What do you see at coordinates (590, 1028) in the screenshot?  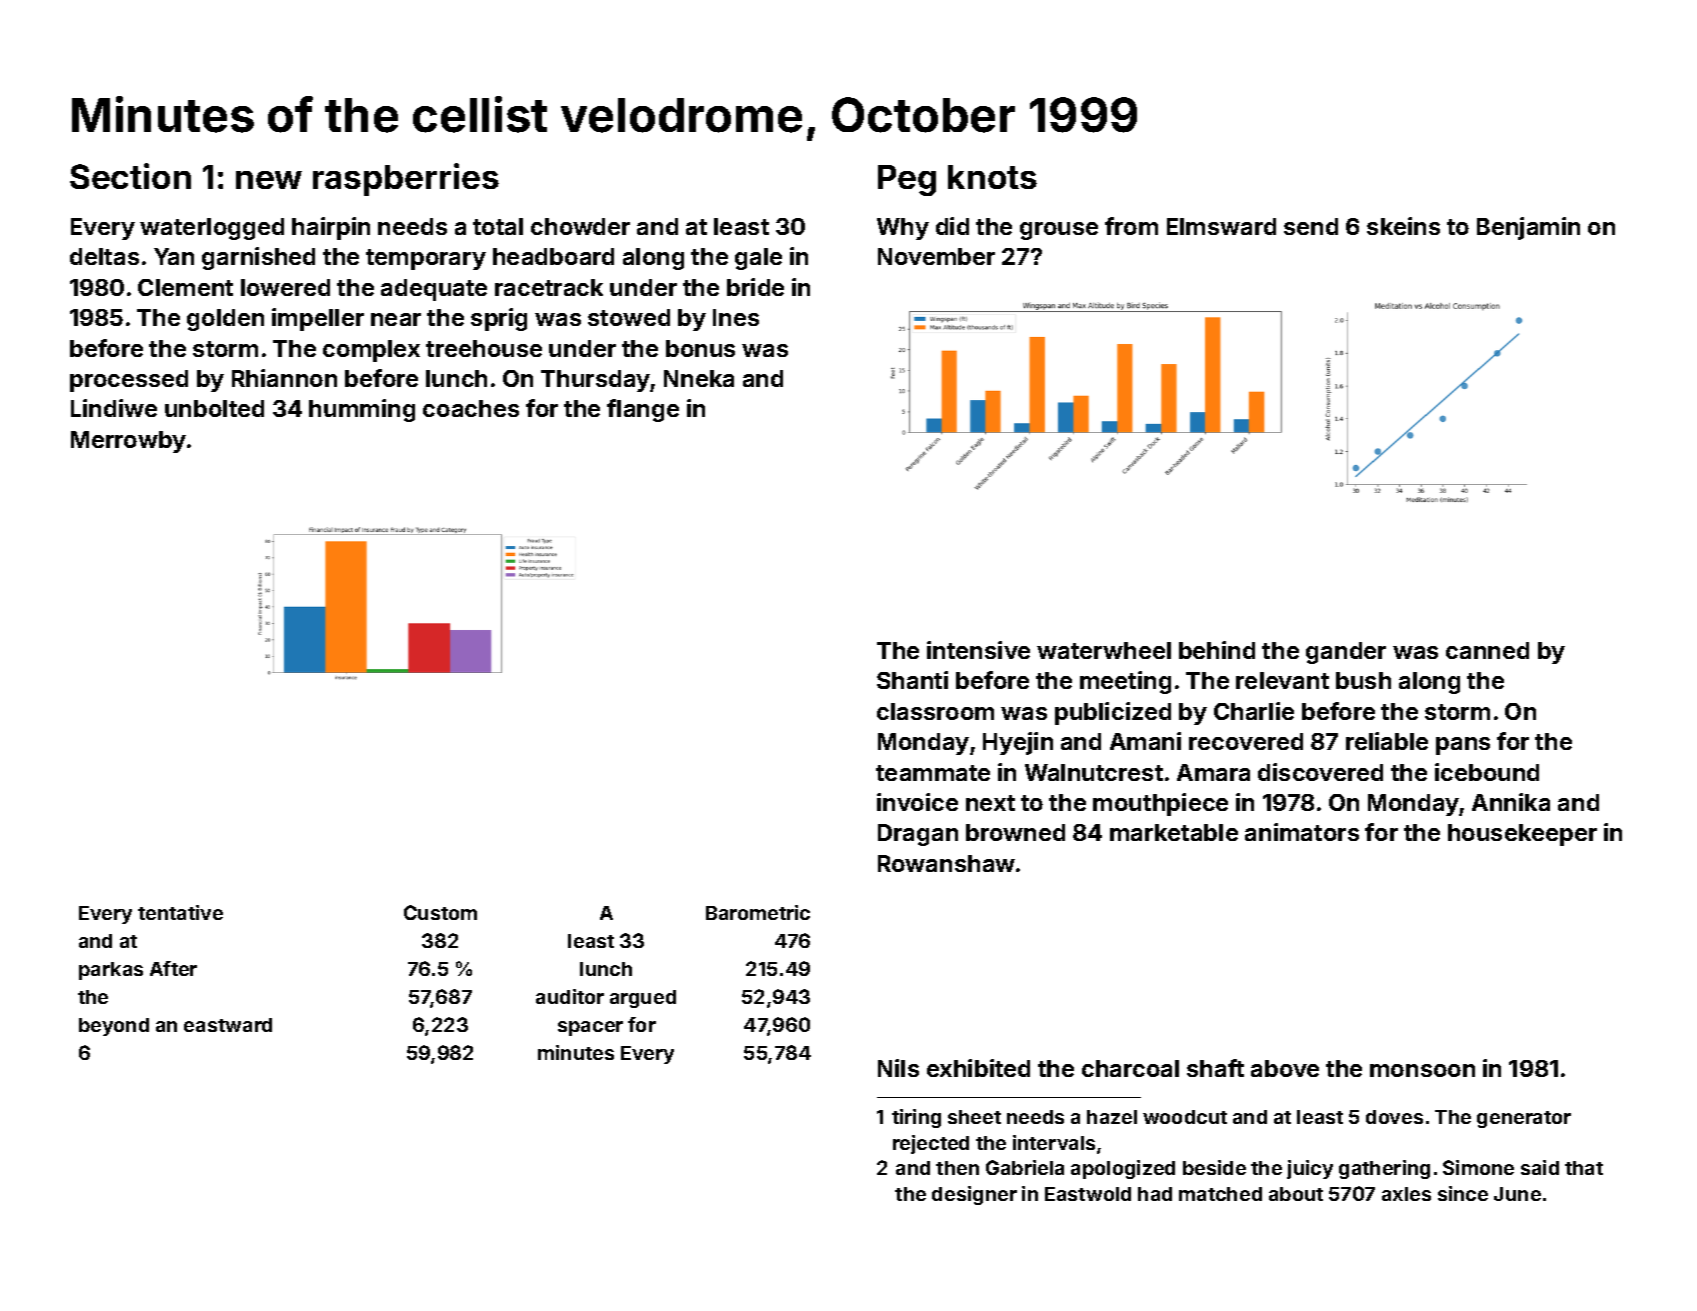 I see `spacer` at bounding box center [590, 1028].
